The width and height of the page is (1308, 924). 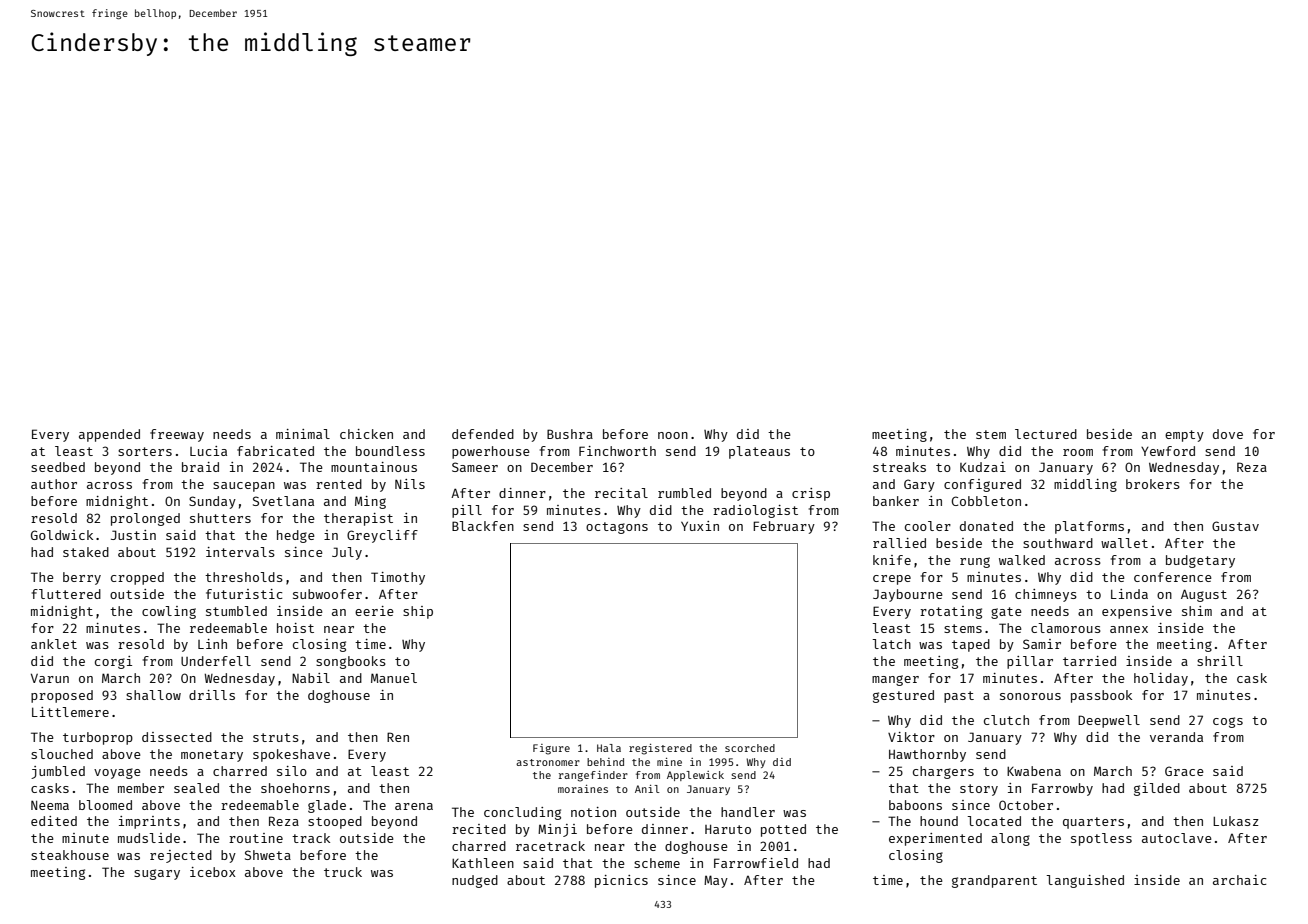 What do you see at coordinates (303, 434) in the page?
I see `minimal` at bounding box center [303, 434].
